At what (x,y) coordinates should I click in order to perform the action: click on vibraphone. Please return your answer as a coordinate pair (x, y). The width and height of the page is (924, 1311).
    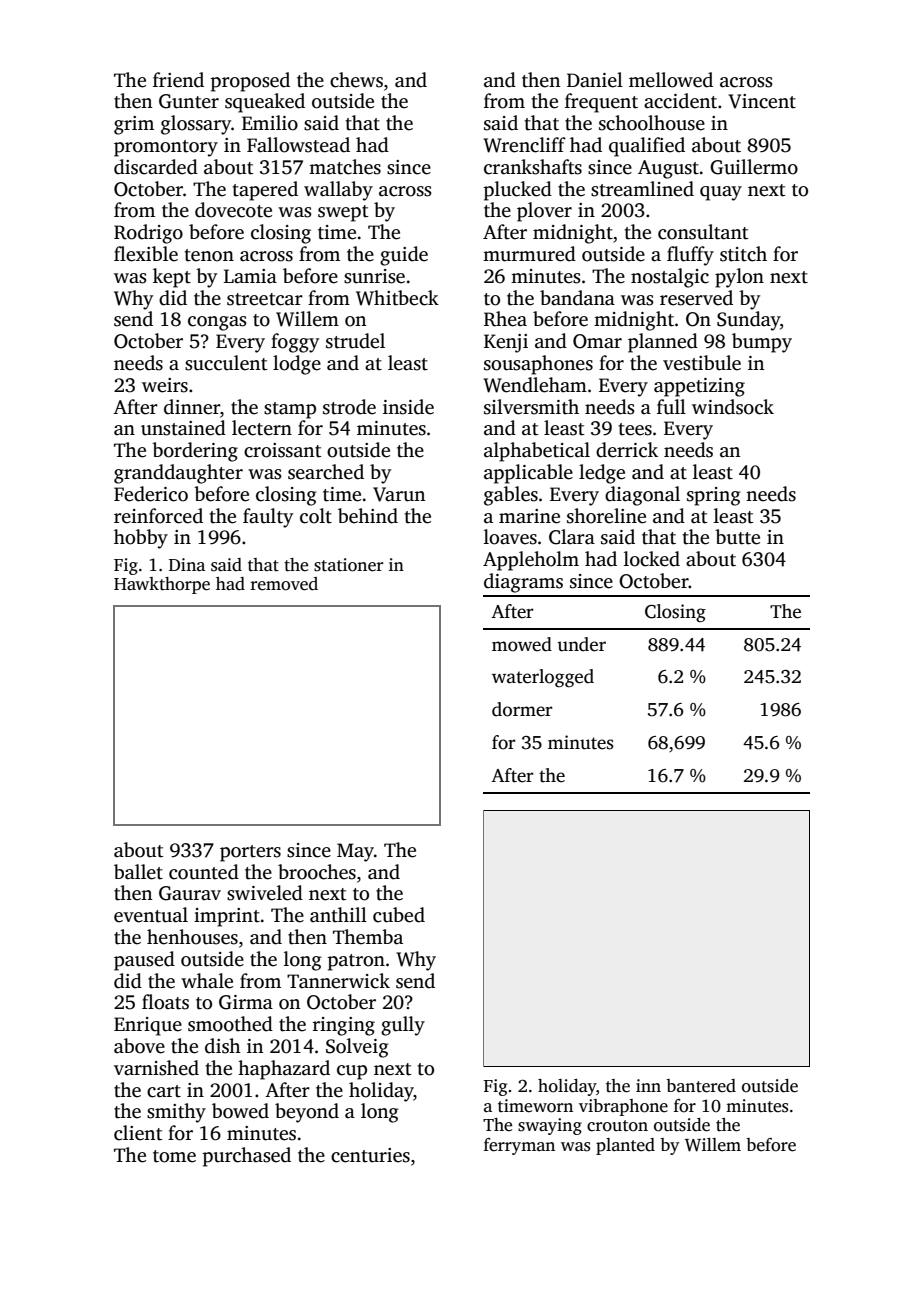
    Looking at the image, I should click on (623, 1107).
